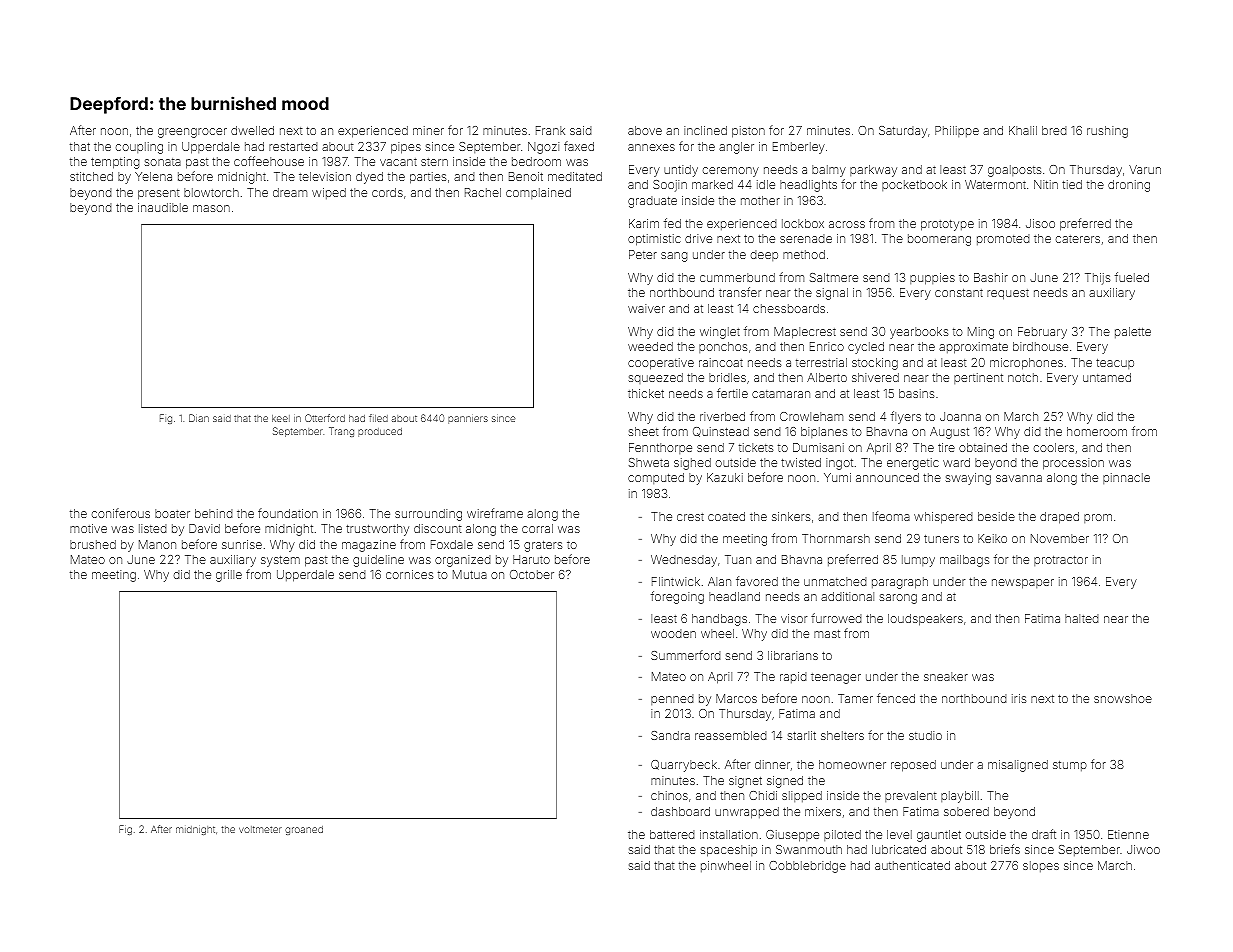 The image size is (1233, 952). Describe the element at coordinates (304, 830) in the screenshot. I see `groaned` at that location.
